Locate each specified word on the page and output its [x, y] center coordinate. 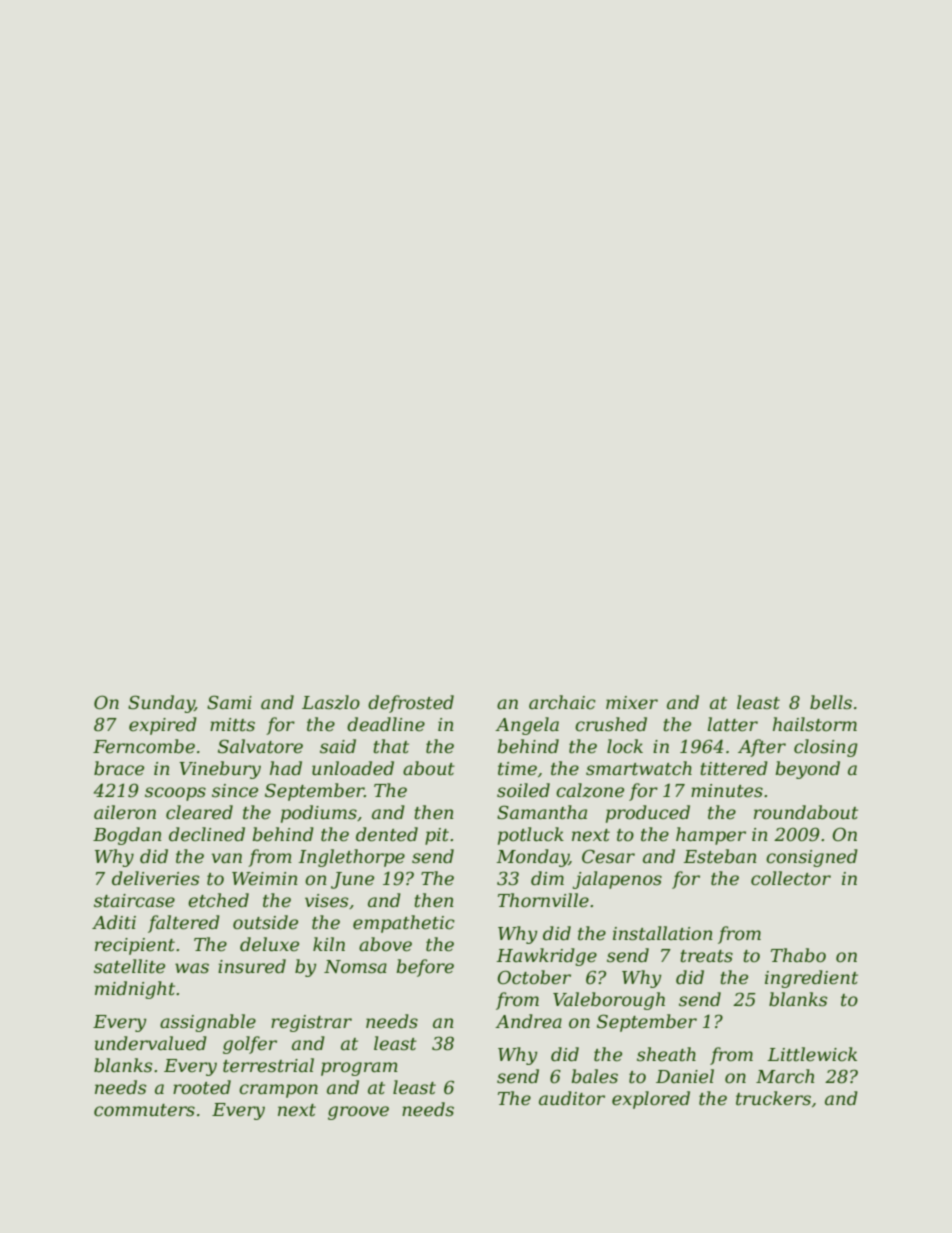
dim [547, 878]
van [227, 858]
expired [163, 726]
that [391, 746]
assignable [208, 1023]
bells [831, 702]
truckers [773, 1098]
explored [651, 1100]
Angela [527, 726]
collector [791, 878]
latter [732, 724]
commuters [144, 1110]
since [235, 791]
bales [595, 1076]
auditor [572, 1098]
